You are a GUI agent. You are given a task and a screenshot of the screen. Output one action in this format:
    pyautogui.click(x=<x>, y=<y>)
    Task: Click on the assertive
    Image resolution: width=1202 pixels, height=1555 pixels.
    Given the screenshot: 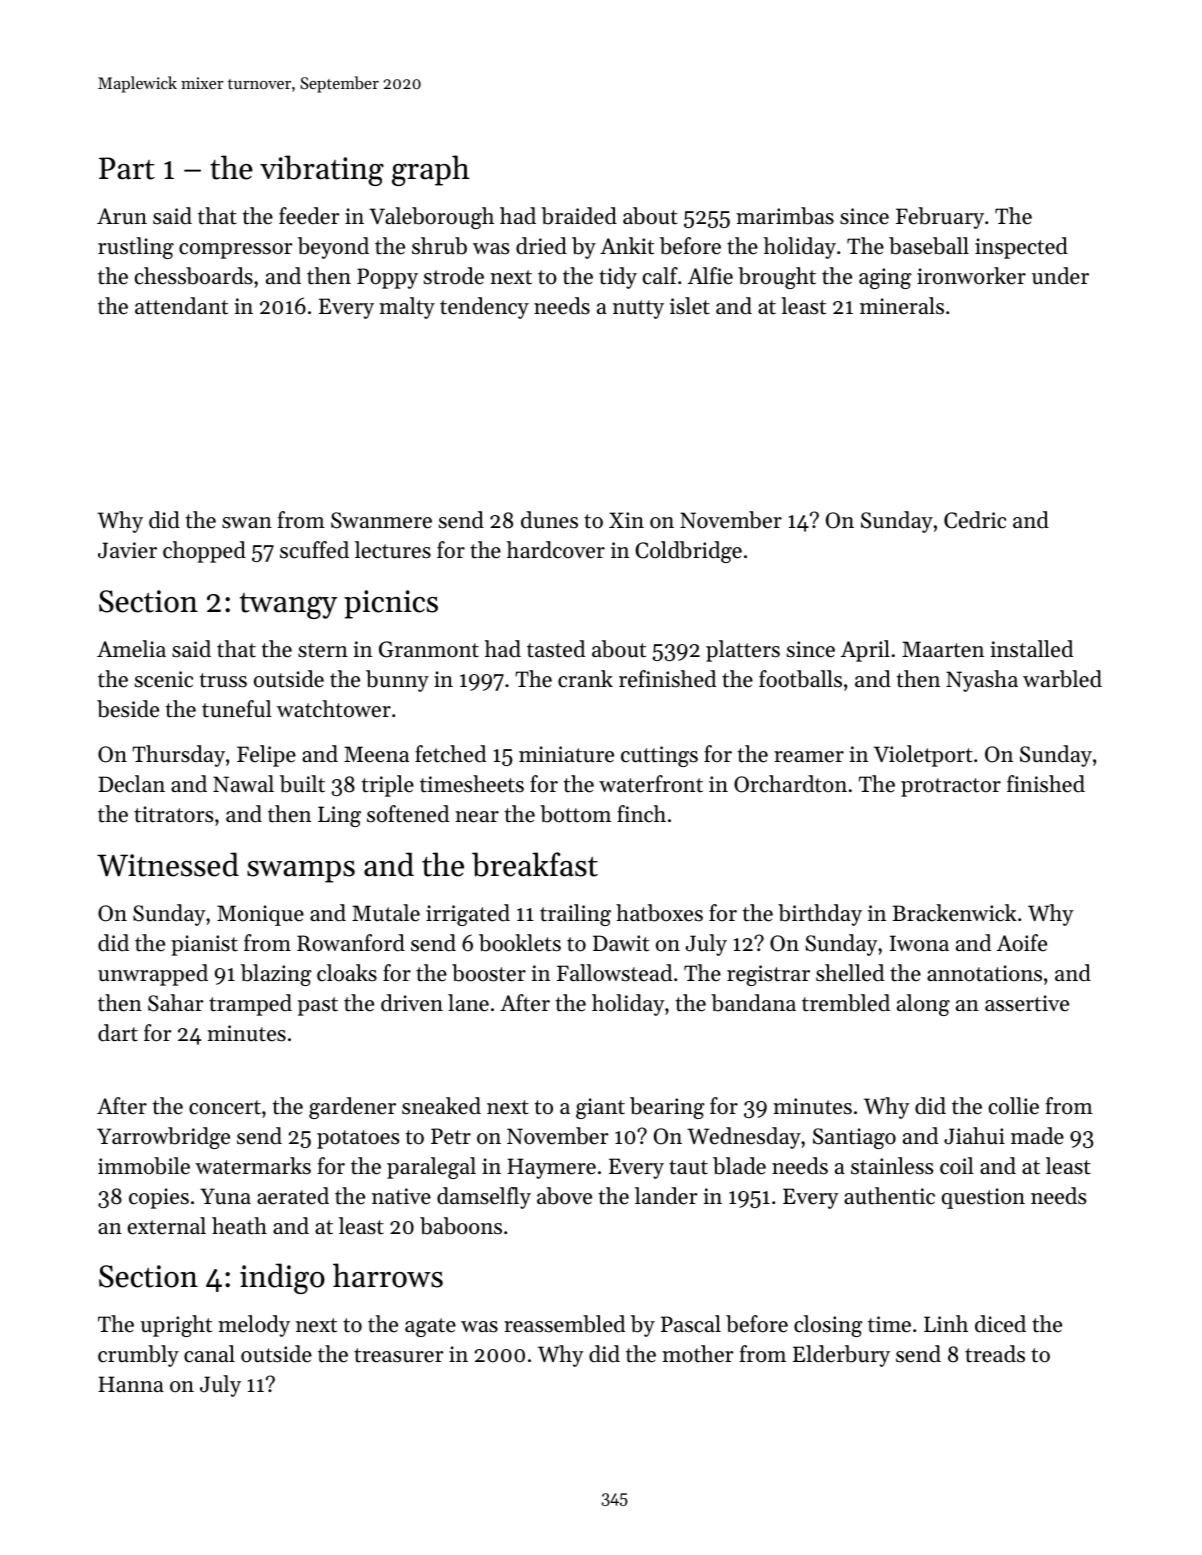 What is the action you would take?
    pyautogui.click(x=1027, y=1003)
